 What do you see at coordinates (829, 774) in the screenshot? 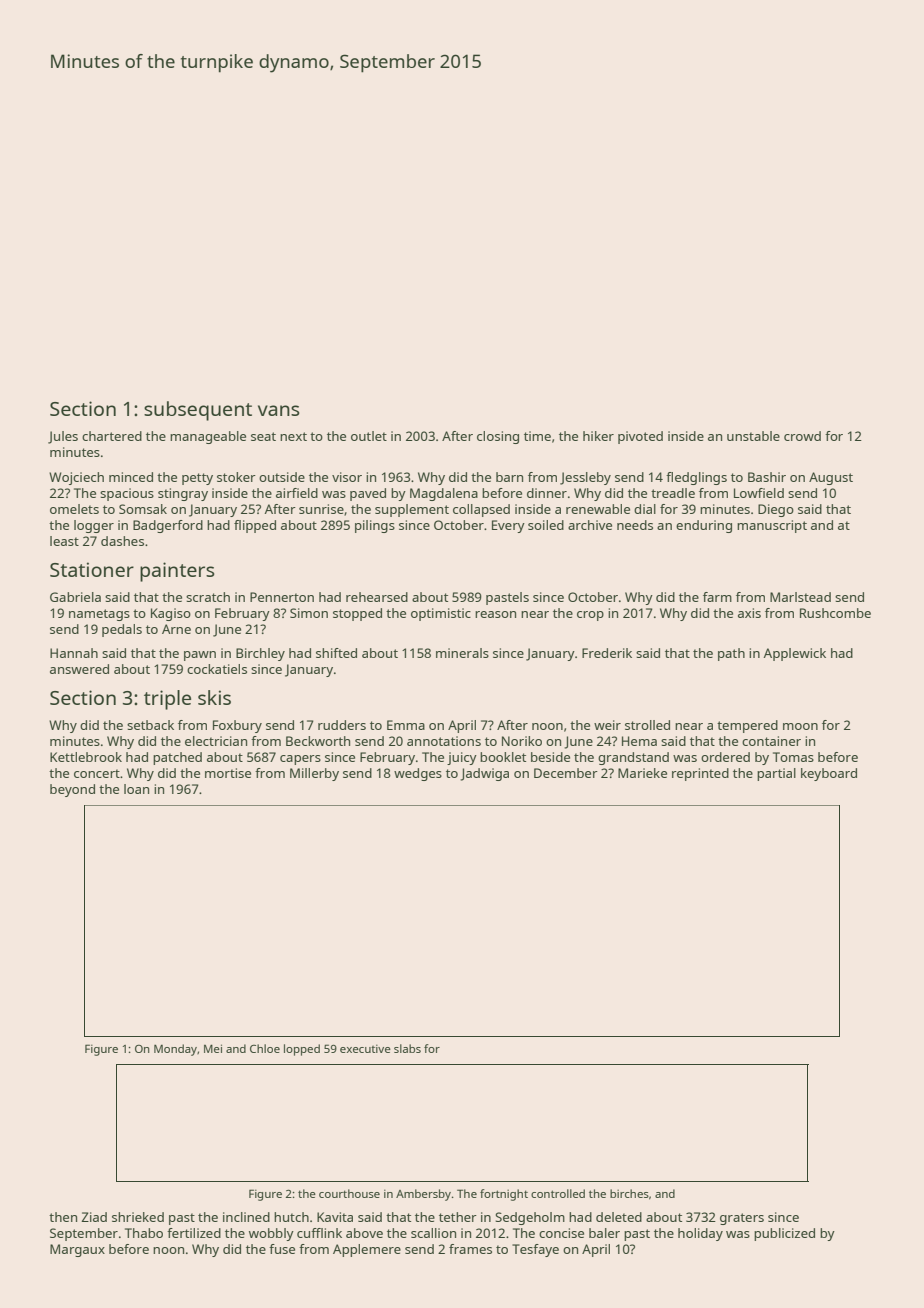
I see `keyboard` at bounding box center [829, 774].
